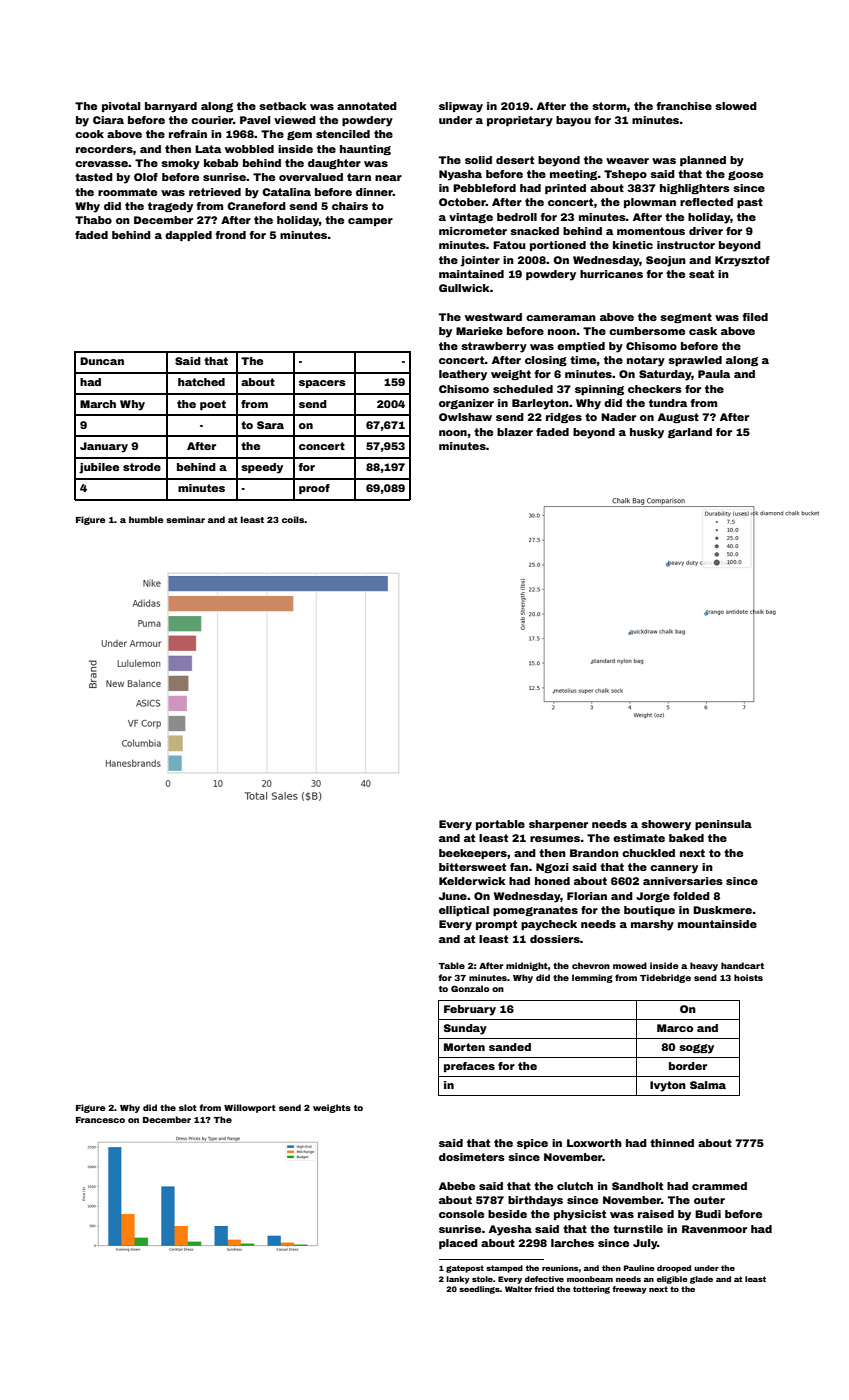  Describe the element at coordinates (100, 1120) in the image. I see `Francesco` at that location.
